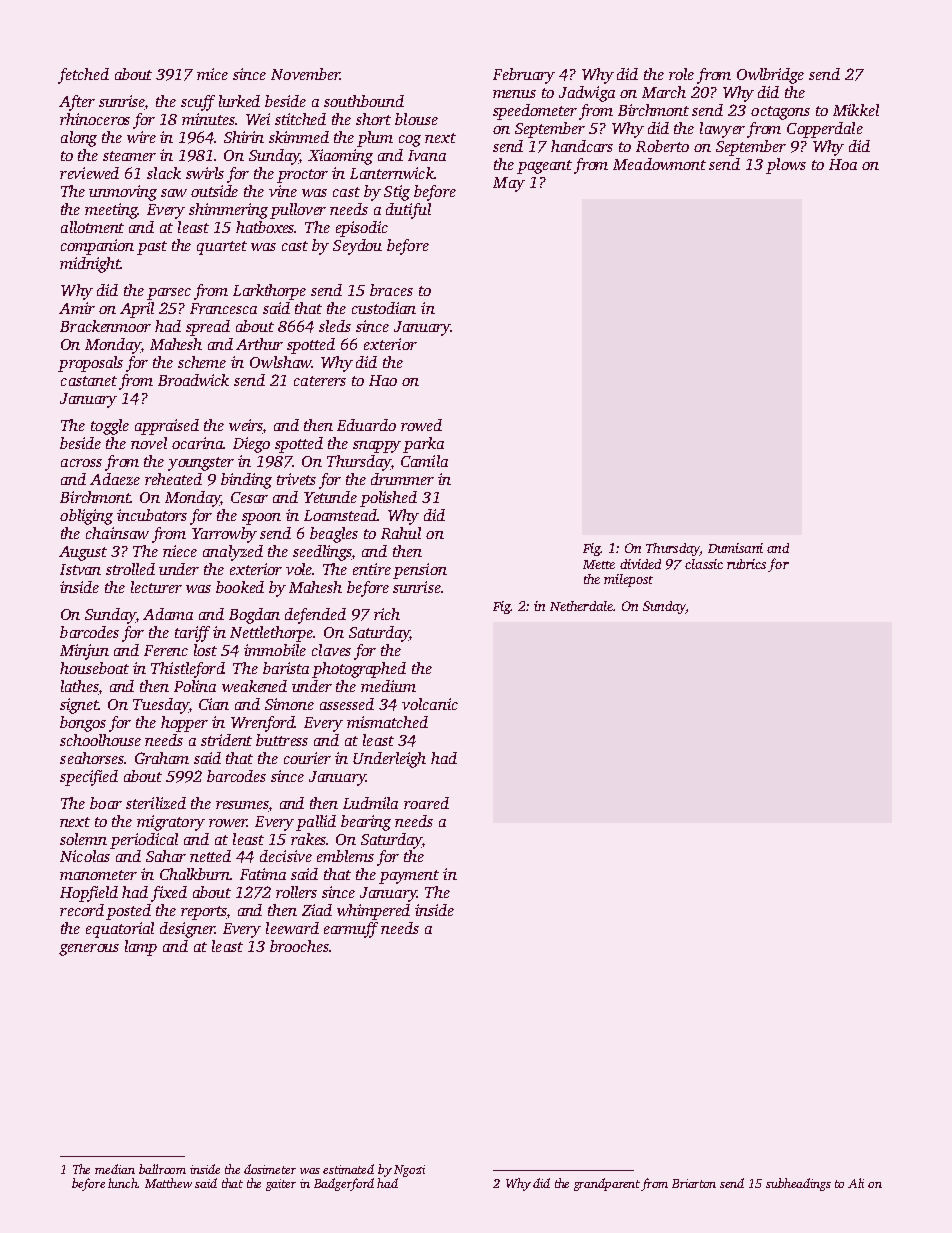 This screenshot has height=1233, width=952. I want to click on dosimeter, so click(270, 1169).
